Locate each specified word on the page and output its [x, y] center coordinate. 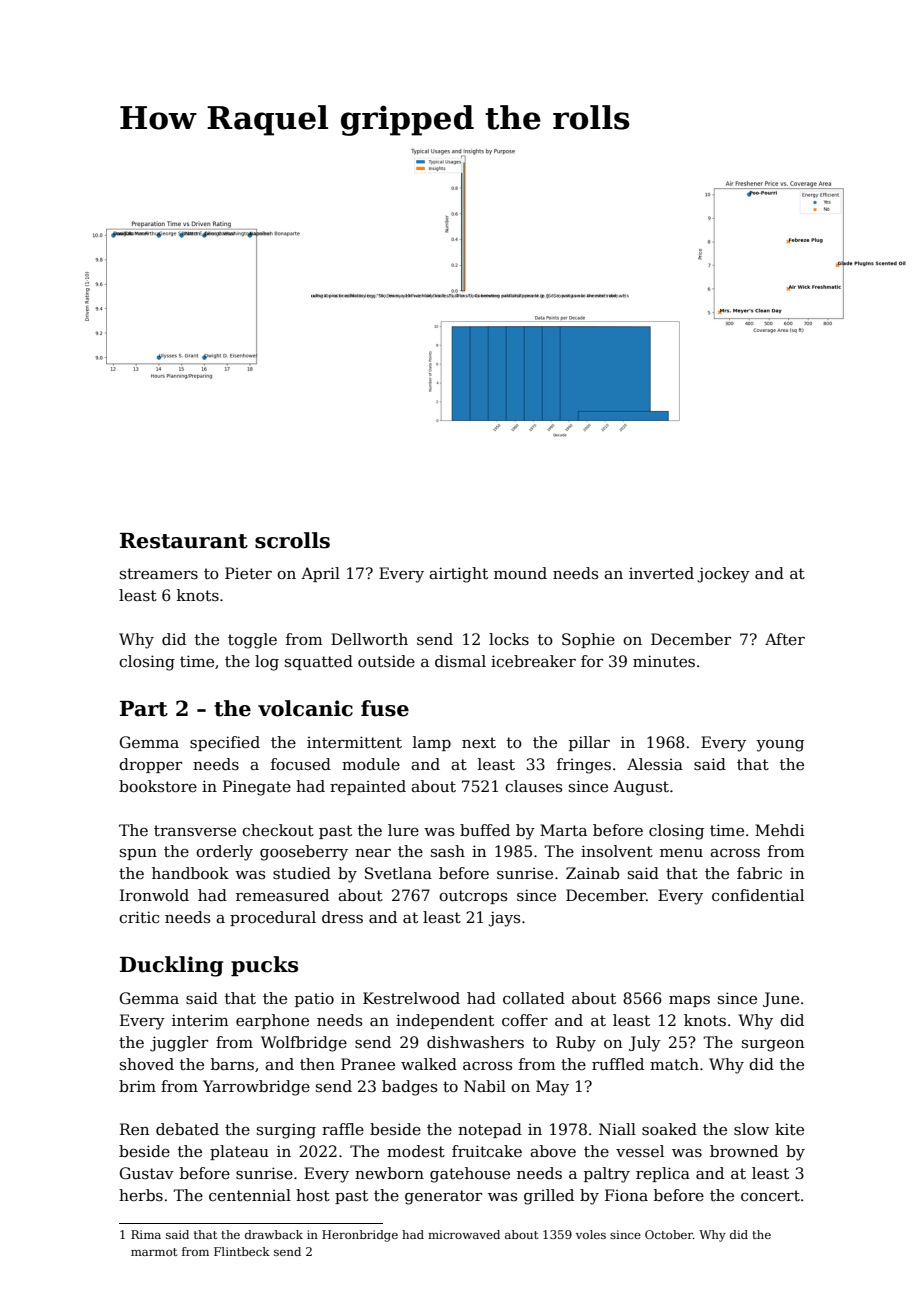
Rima [146, 1234]
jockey [723, 575]
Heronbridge [360, 1236]
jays [504, 919]
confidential [758, 895]
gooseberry [304, 853]
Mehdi [780, 830]
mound [520, 573]
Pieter [248, 573]
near [373, 853]
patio [314, 999]
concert [770, 1196]
